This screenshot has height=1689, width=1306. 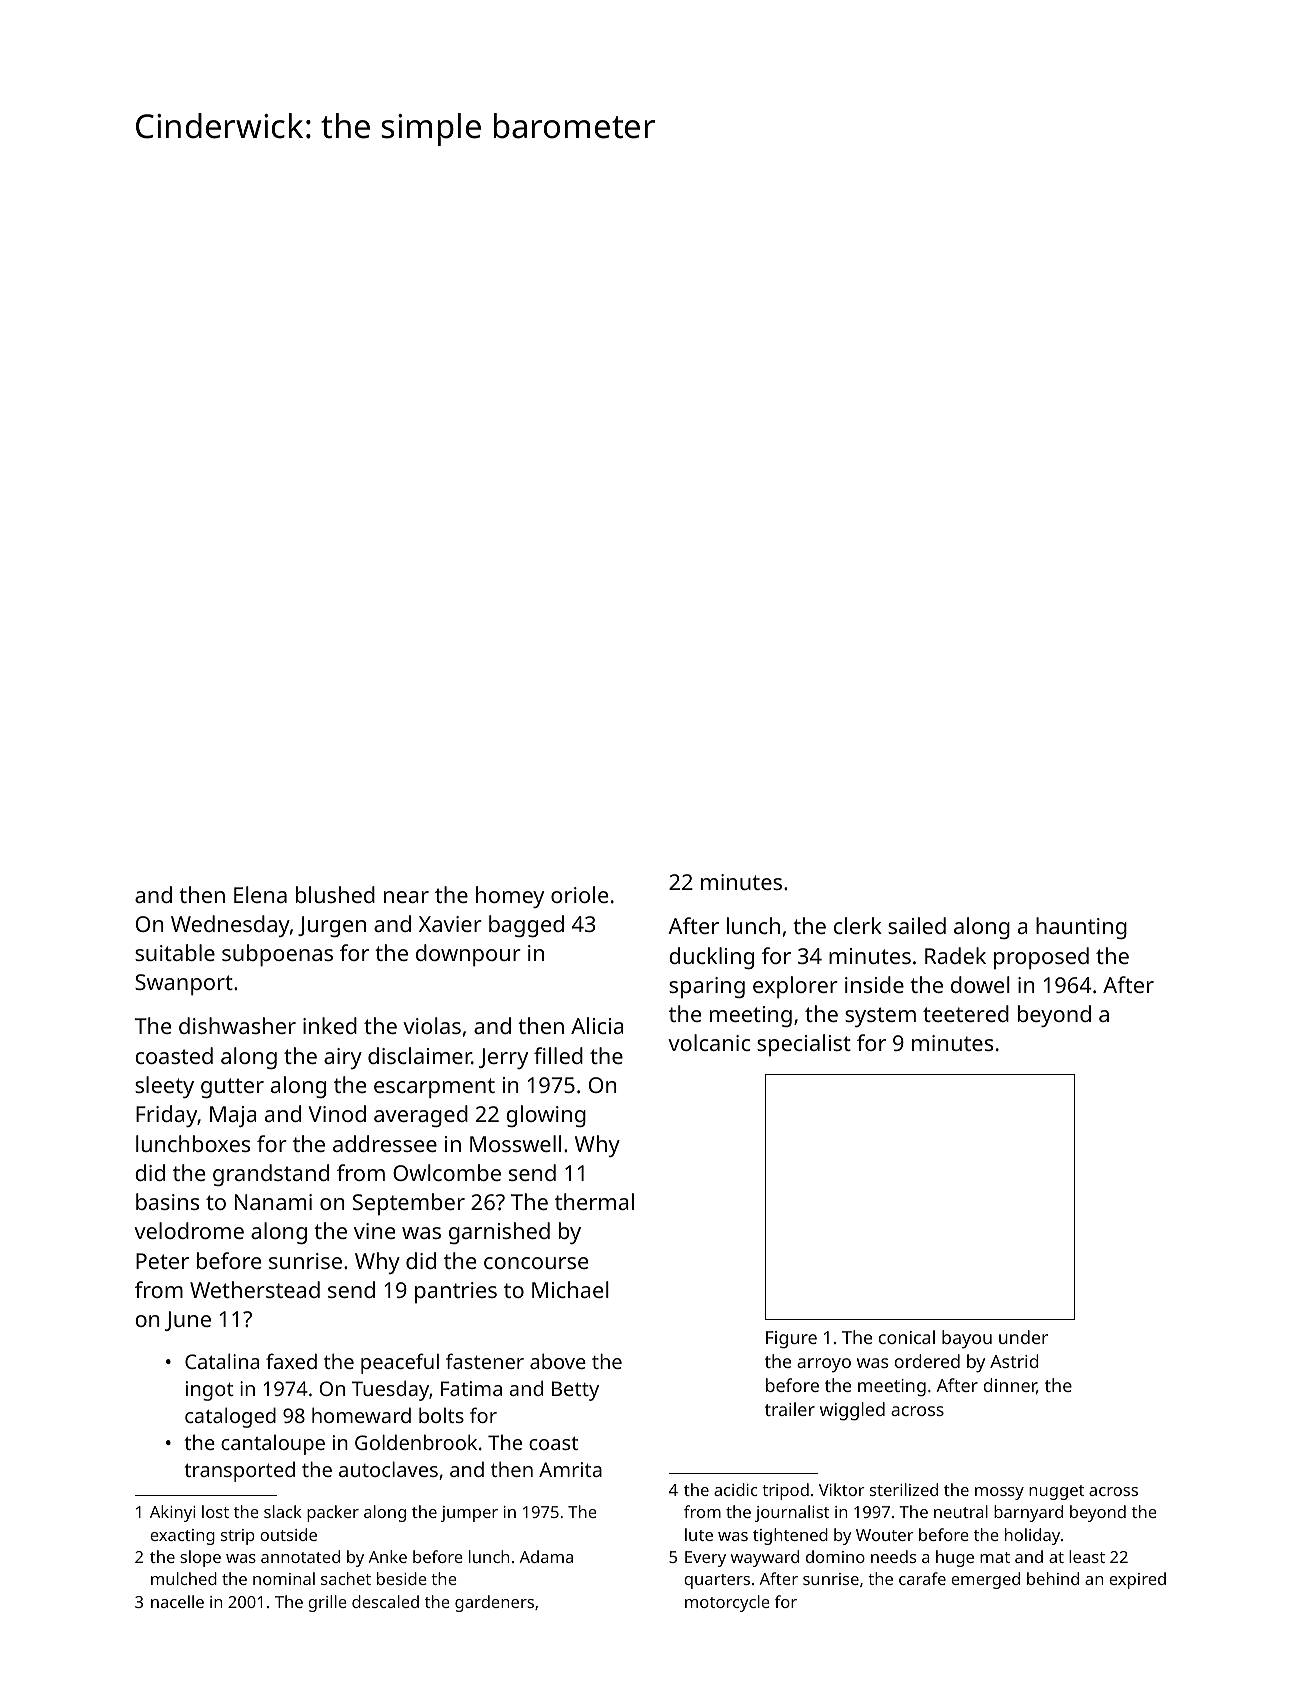 I want to click on oriole, so click(x=579, y=894).
